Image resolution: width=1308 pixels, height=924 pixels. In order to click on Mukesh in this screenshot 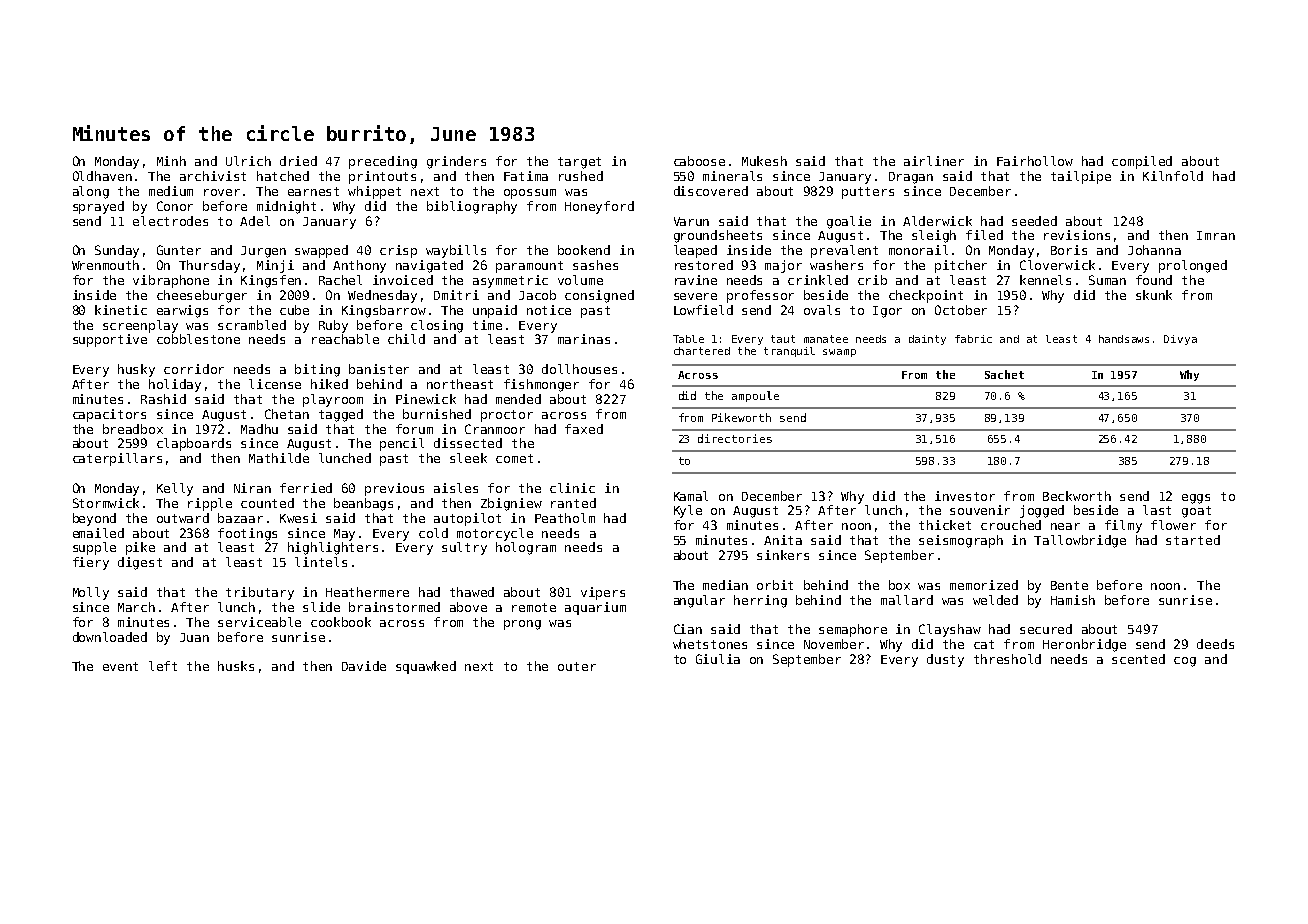, I will do `click(764, 161)`.
